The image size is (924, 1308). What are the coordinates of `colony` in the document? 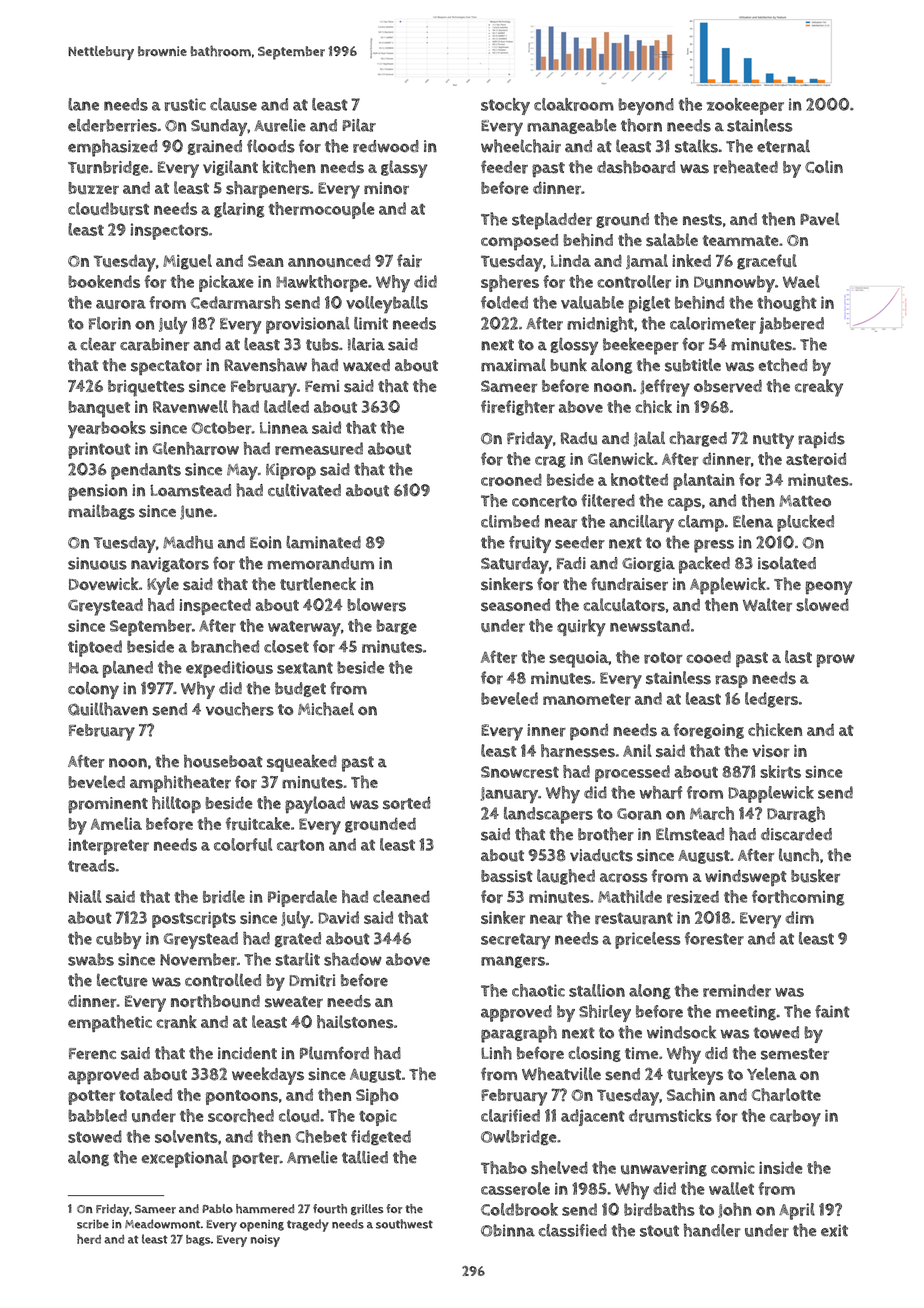 It's located at (93, 690).
